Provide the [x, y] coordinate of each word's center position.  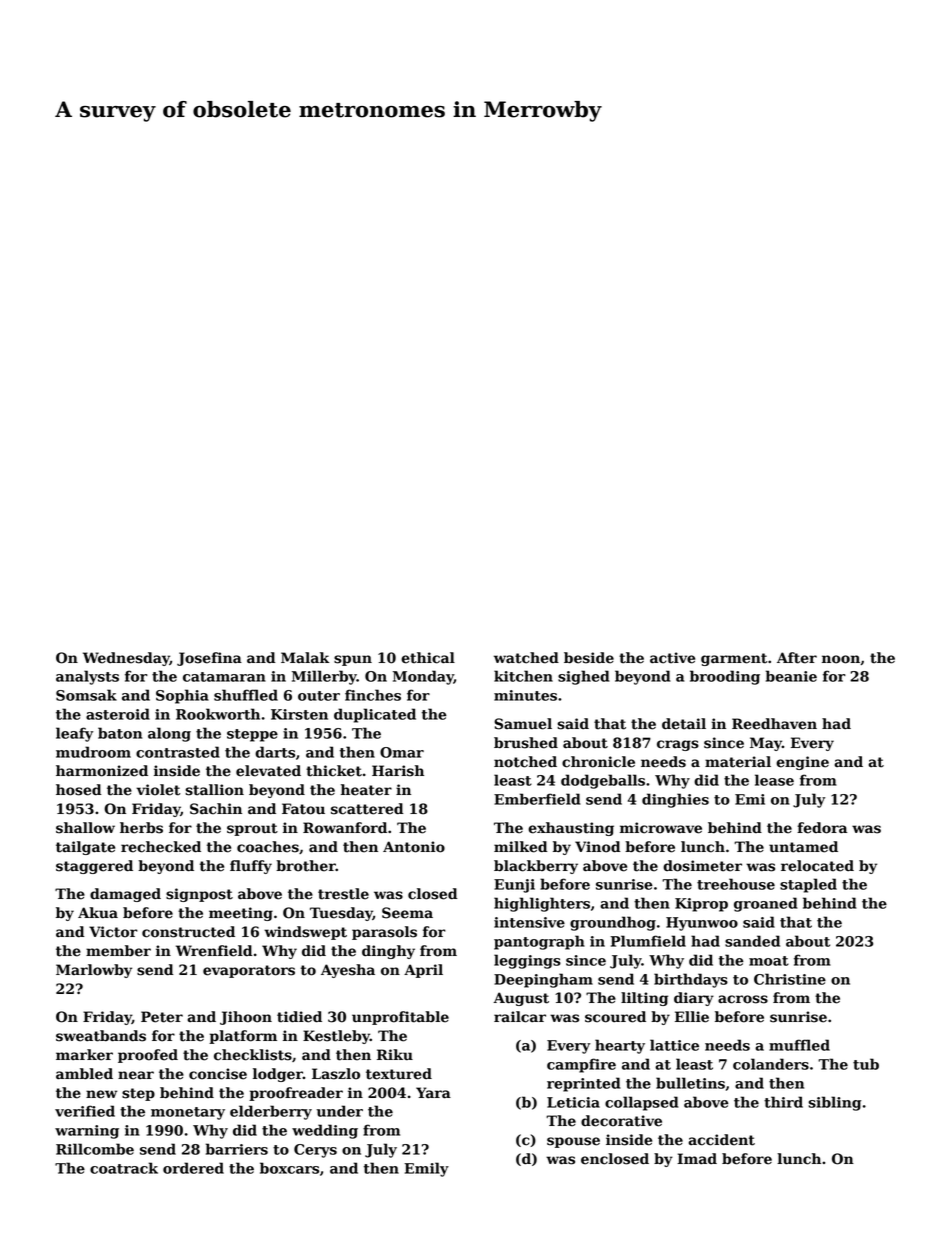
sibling [834, 1103]
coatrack [124, 1168]
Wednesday [126, 659]
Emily [426, 1169]
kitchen [523, 676]
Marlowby [94, 971]
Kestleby [336, 1037]
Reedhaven [774, 724]
